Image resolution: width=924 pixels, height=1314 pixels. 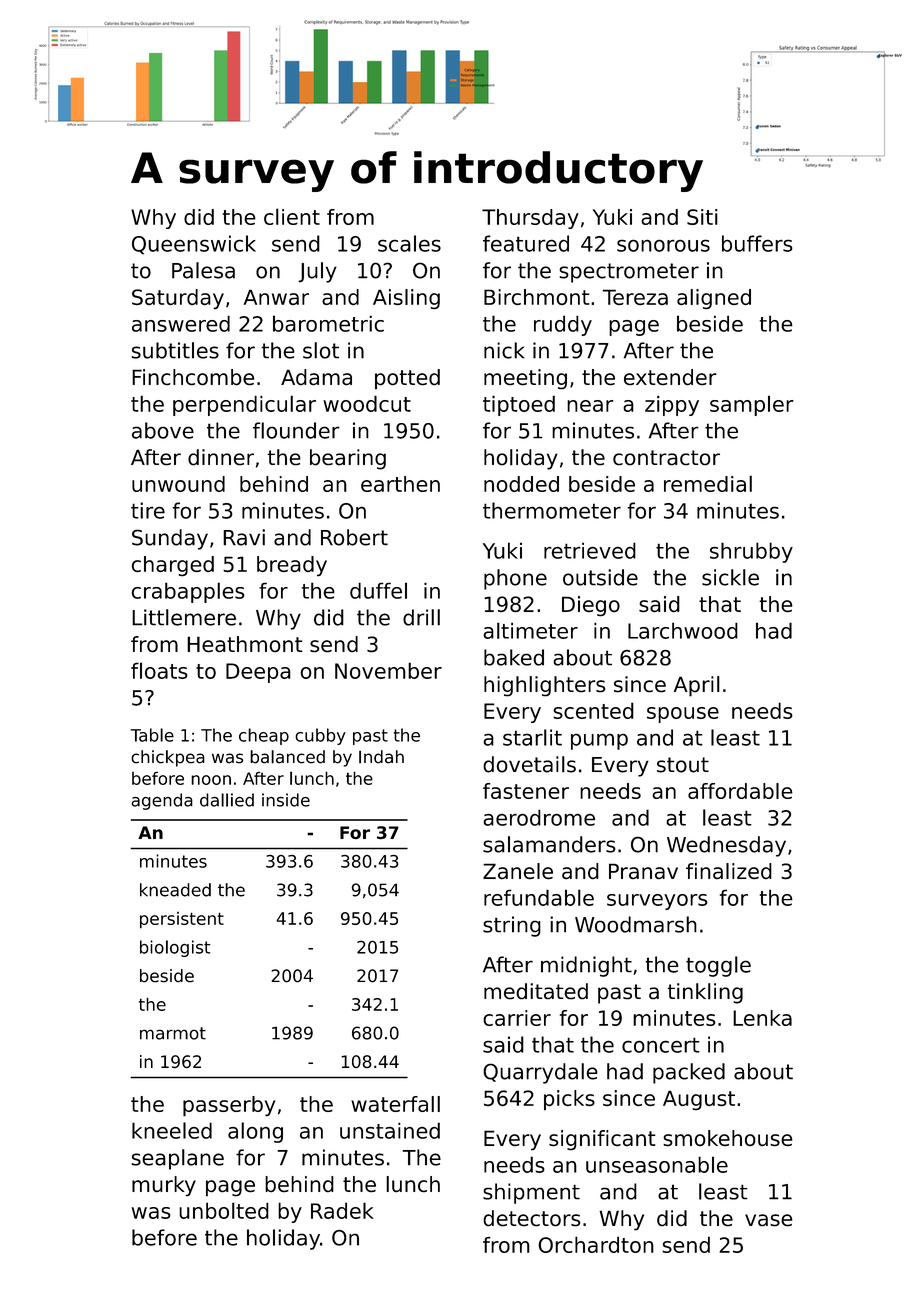 I want to click on Siti, so click(x=702, y=217).
